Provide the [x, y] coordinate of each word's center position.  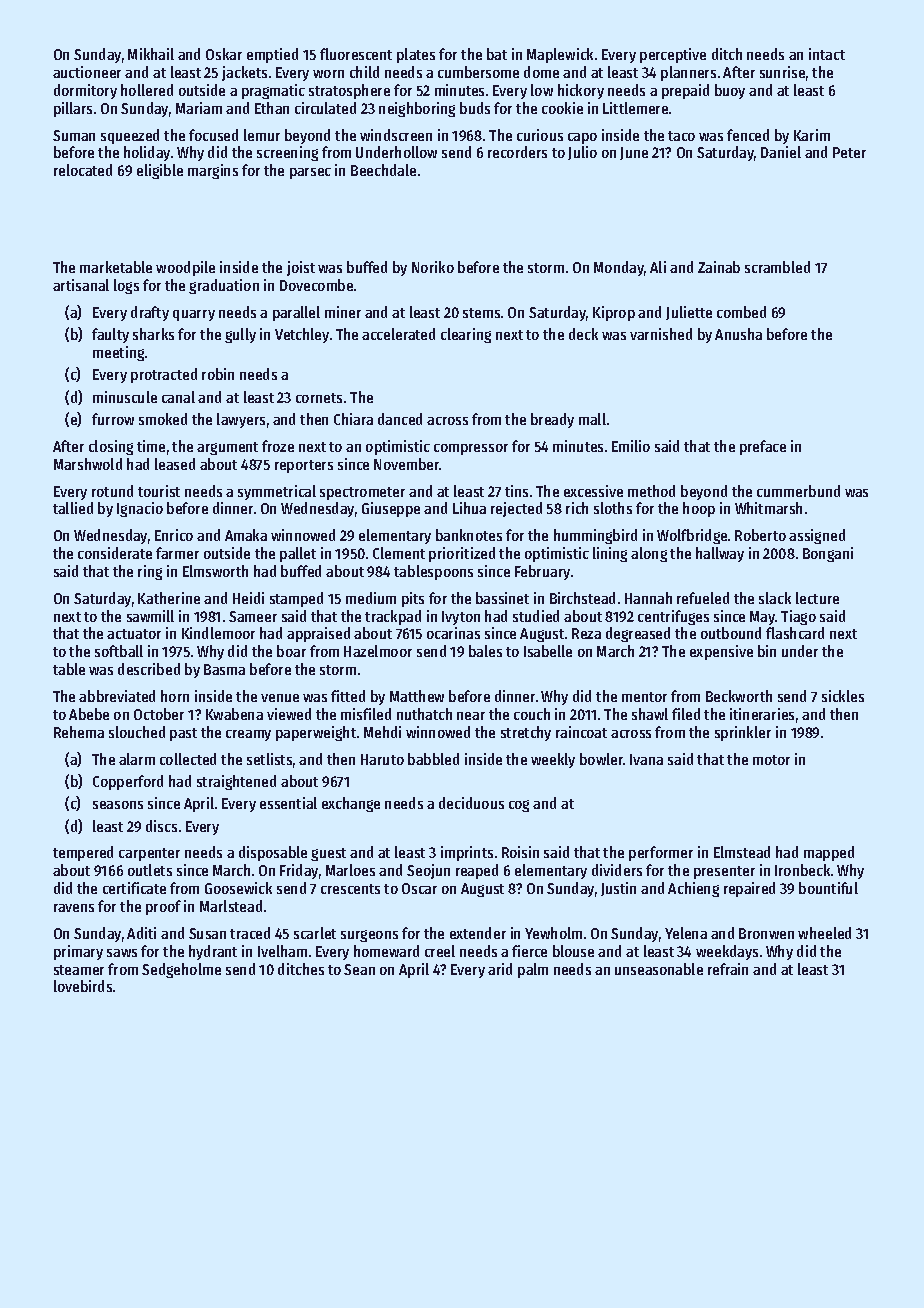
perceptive [673, 55]
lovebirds [83, 986]
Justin [618, 889]
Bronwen [766, 933]
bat [497, 54]
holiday [147, 153]
